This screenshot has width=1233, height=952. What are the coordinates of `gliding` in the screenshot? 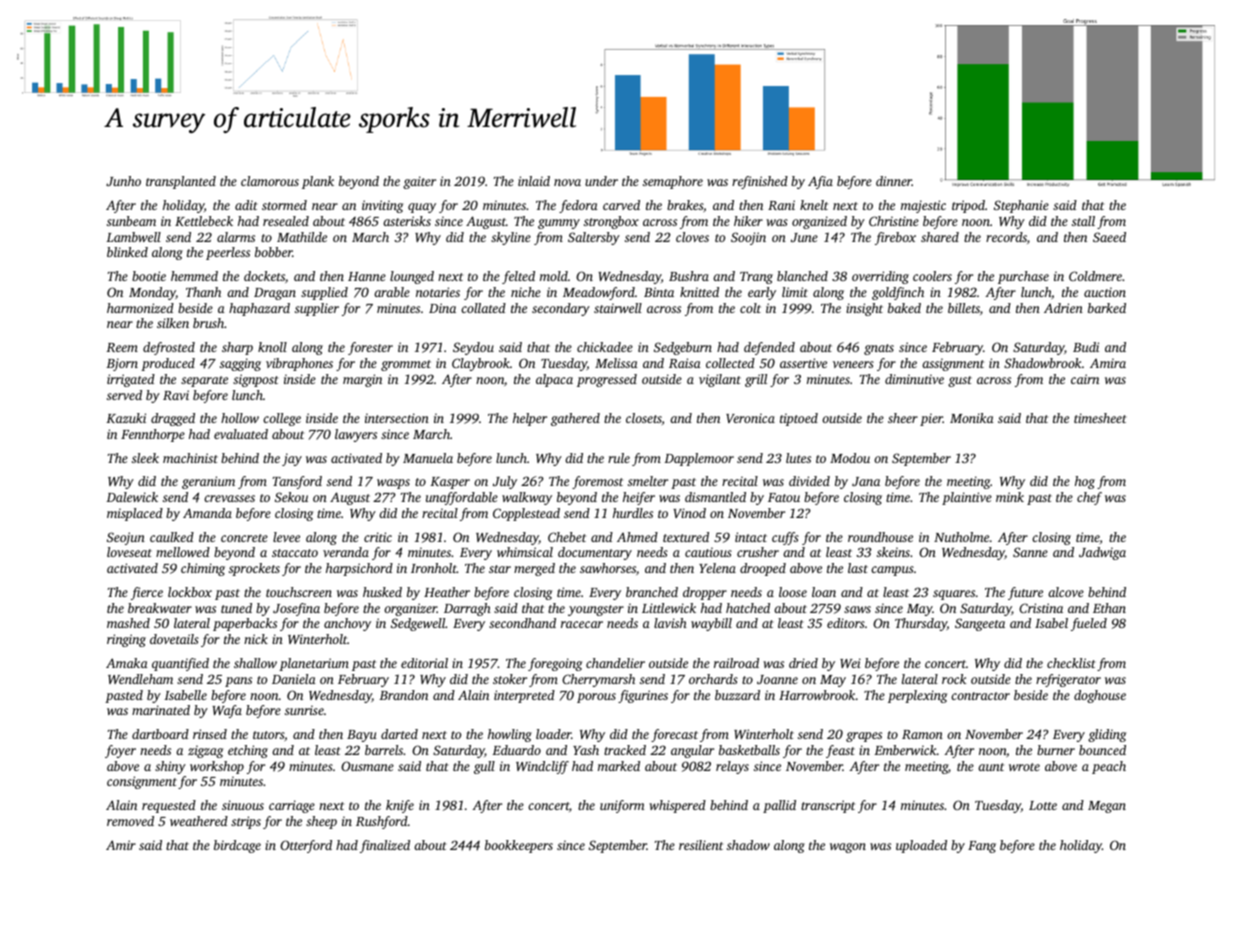 It's located at (1107, 735).
